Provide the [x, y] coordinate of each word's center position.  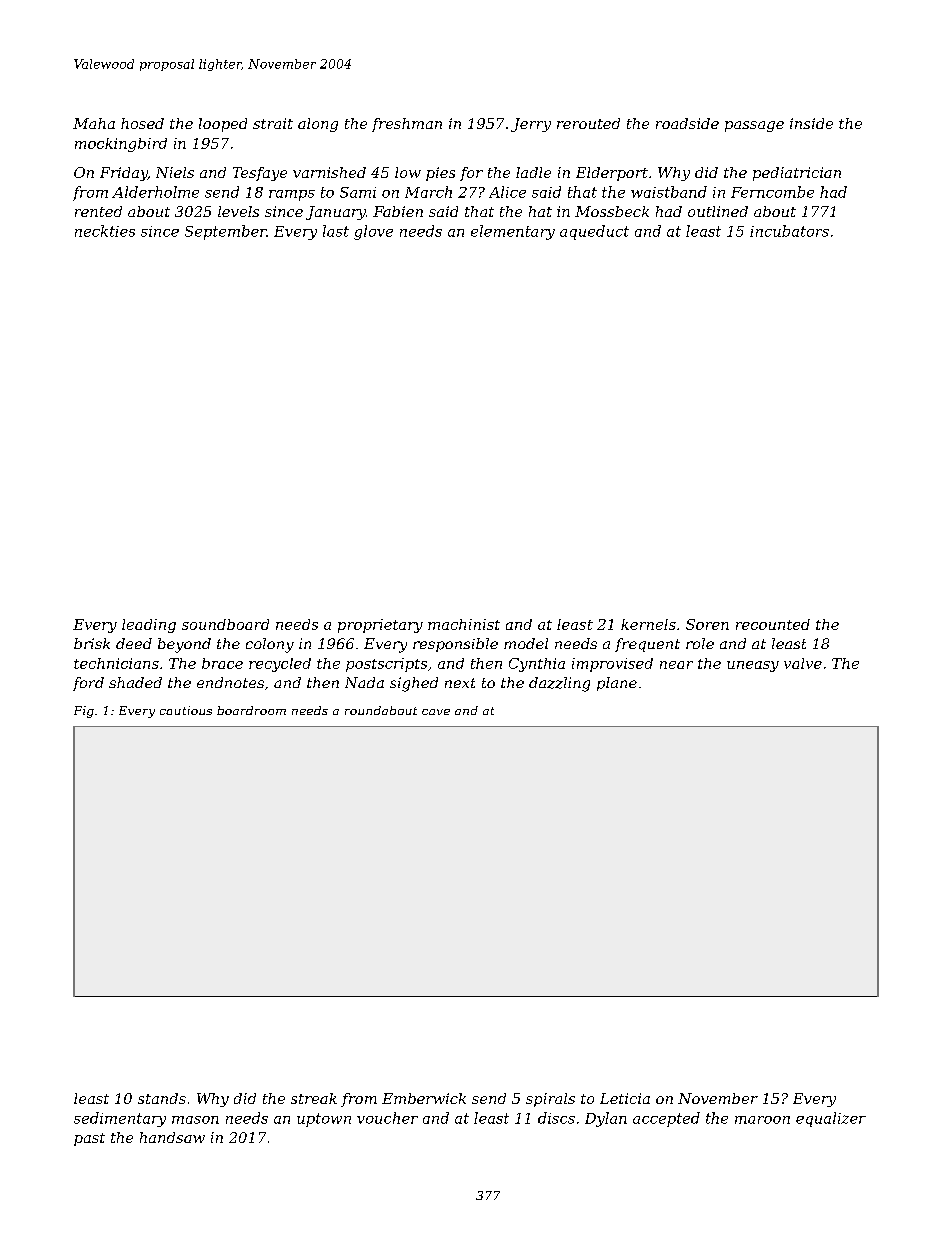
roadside [687, 123]
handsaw [172, 1137]
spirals [550, 1100]
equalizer [831, 1119]
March [428, 192]
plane [617, 684]
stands [162, 1098]
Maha [94, 123]
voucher [387, 1118]
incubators [789, 231]
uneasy [753, 666]
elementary [513, 232]
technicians [116, 663]
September [226, 232]
